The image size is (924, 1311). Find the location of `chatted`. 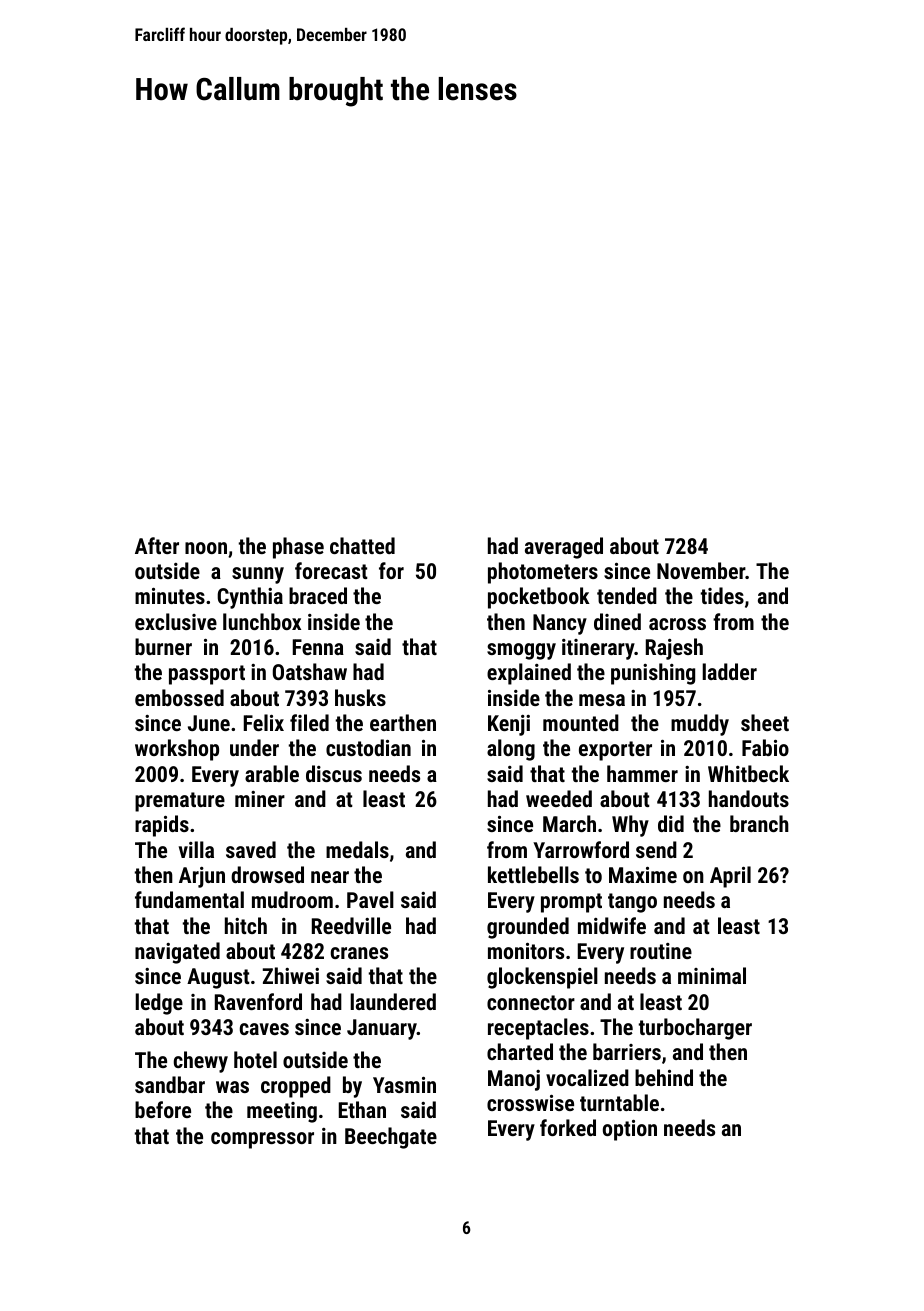

chatted is located at coordinates (362, 545).
